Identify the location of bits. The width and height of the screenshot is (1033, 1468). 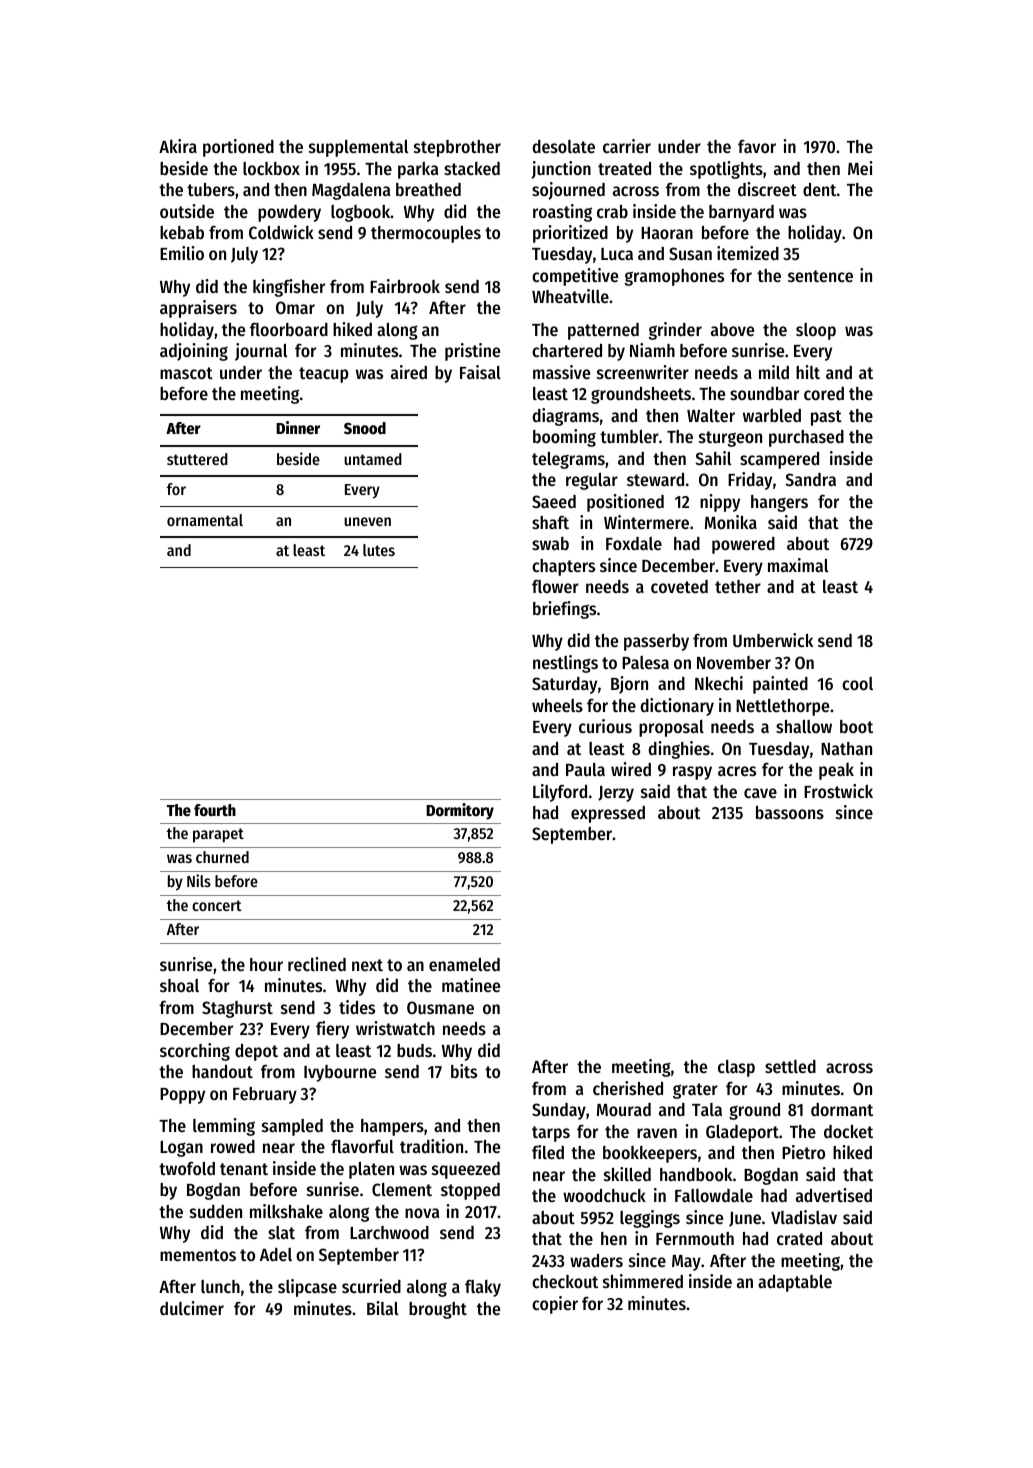
(464, 1071).
